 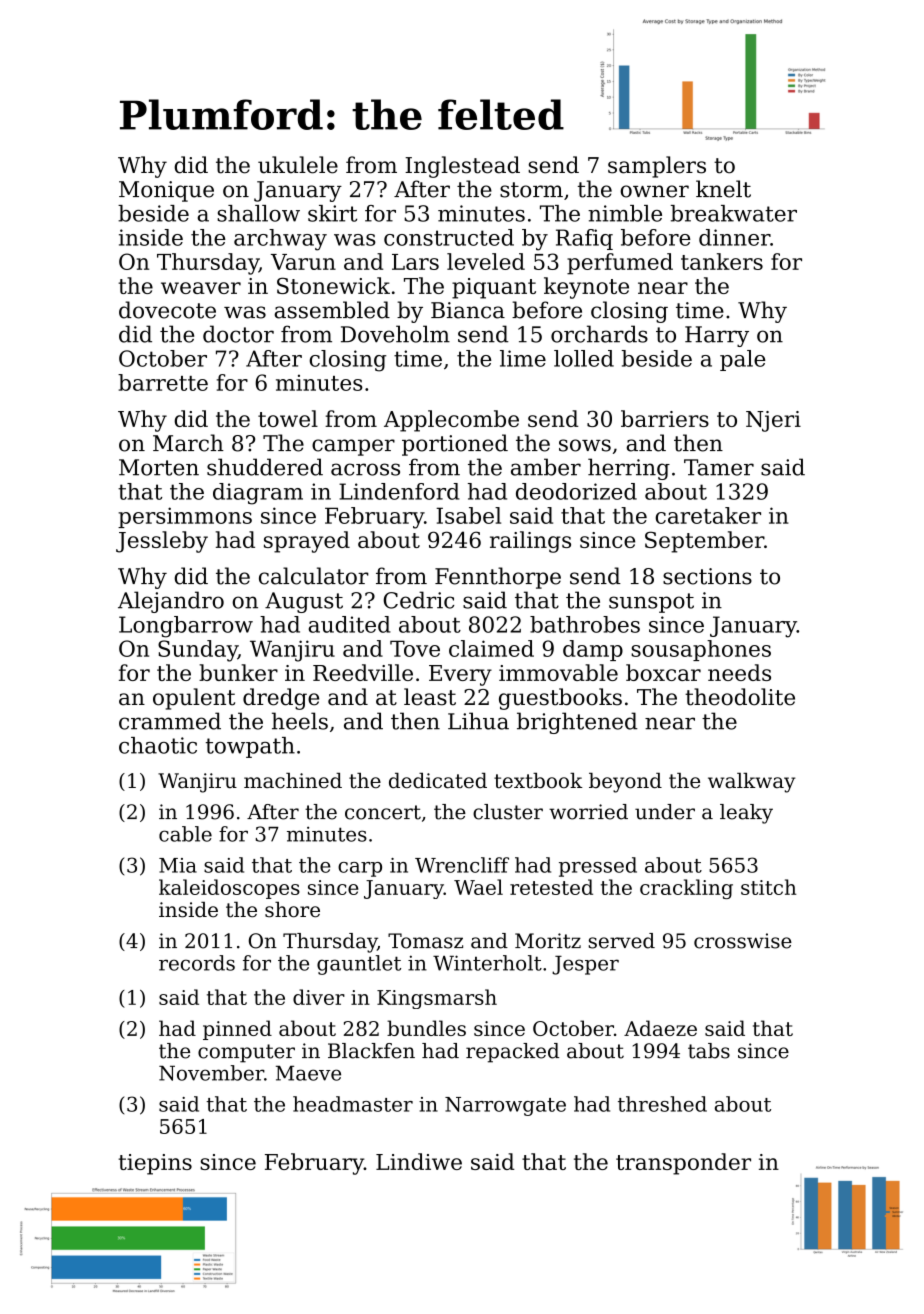 What do you see at coordinates (298, 165) in the page?
I see `ukulele` at bounding box center [298, 165].
